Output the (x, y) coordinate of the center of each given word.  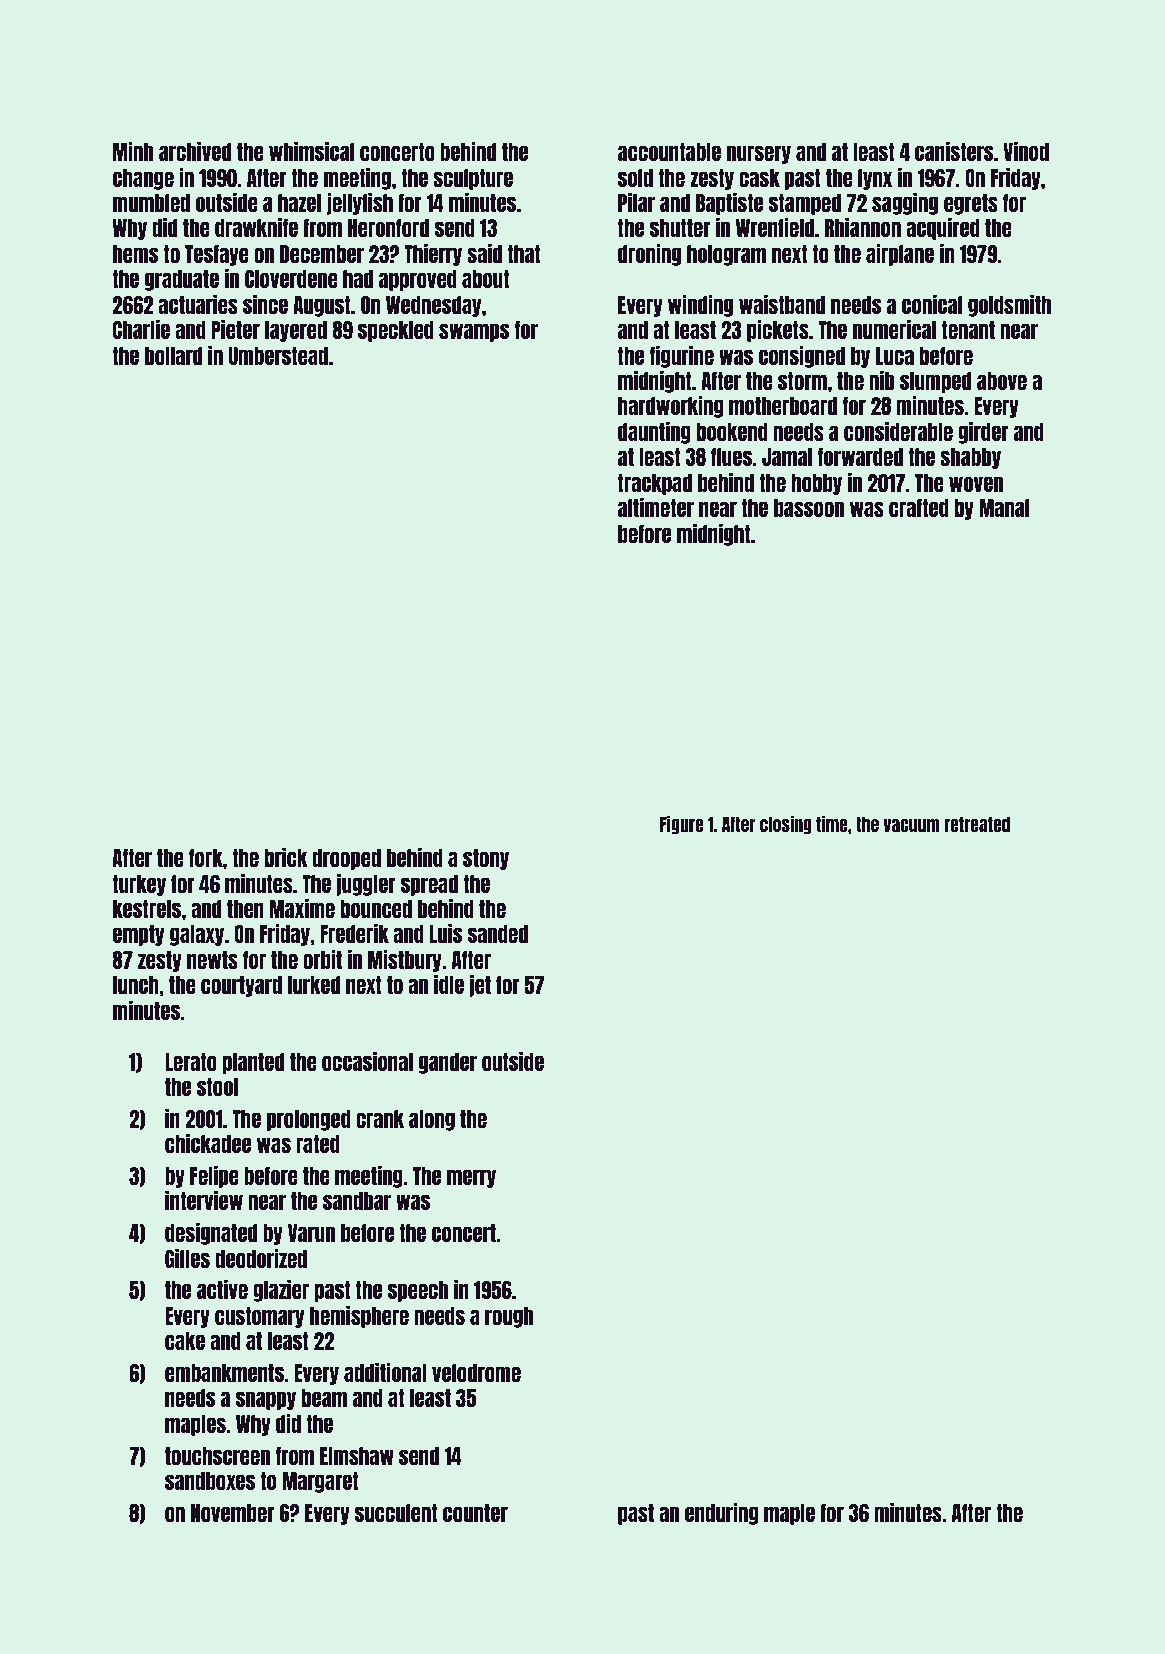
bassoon (809, 508)
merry (471, 1178)
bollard (173, 356)
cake (185, 1341)
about (485, 279)
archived (195, 151)
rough (509, 1317)
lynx (875, 179)
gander (448, 1063)
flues (731, 457)
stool (217, 1087)
